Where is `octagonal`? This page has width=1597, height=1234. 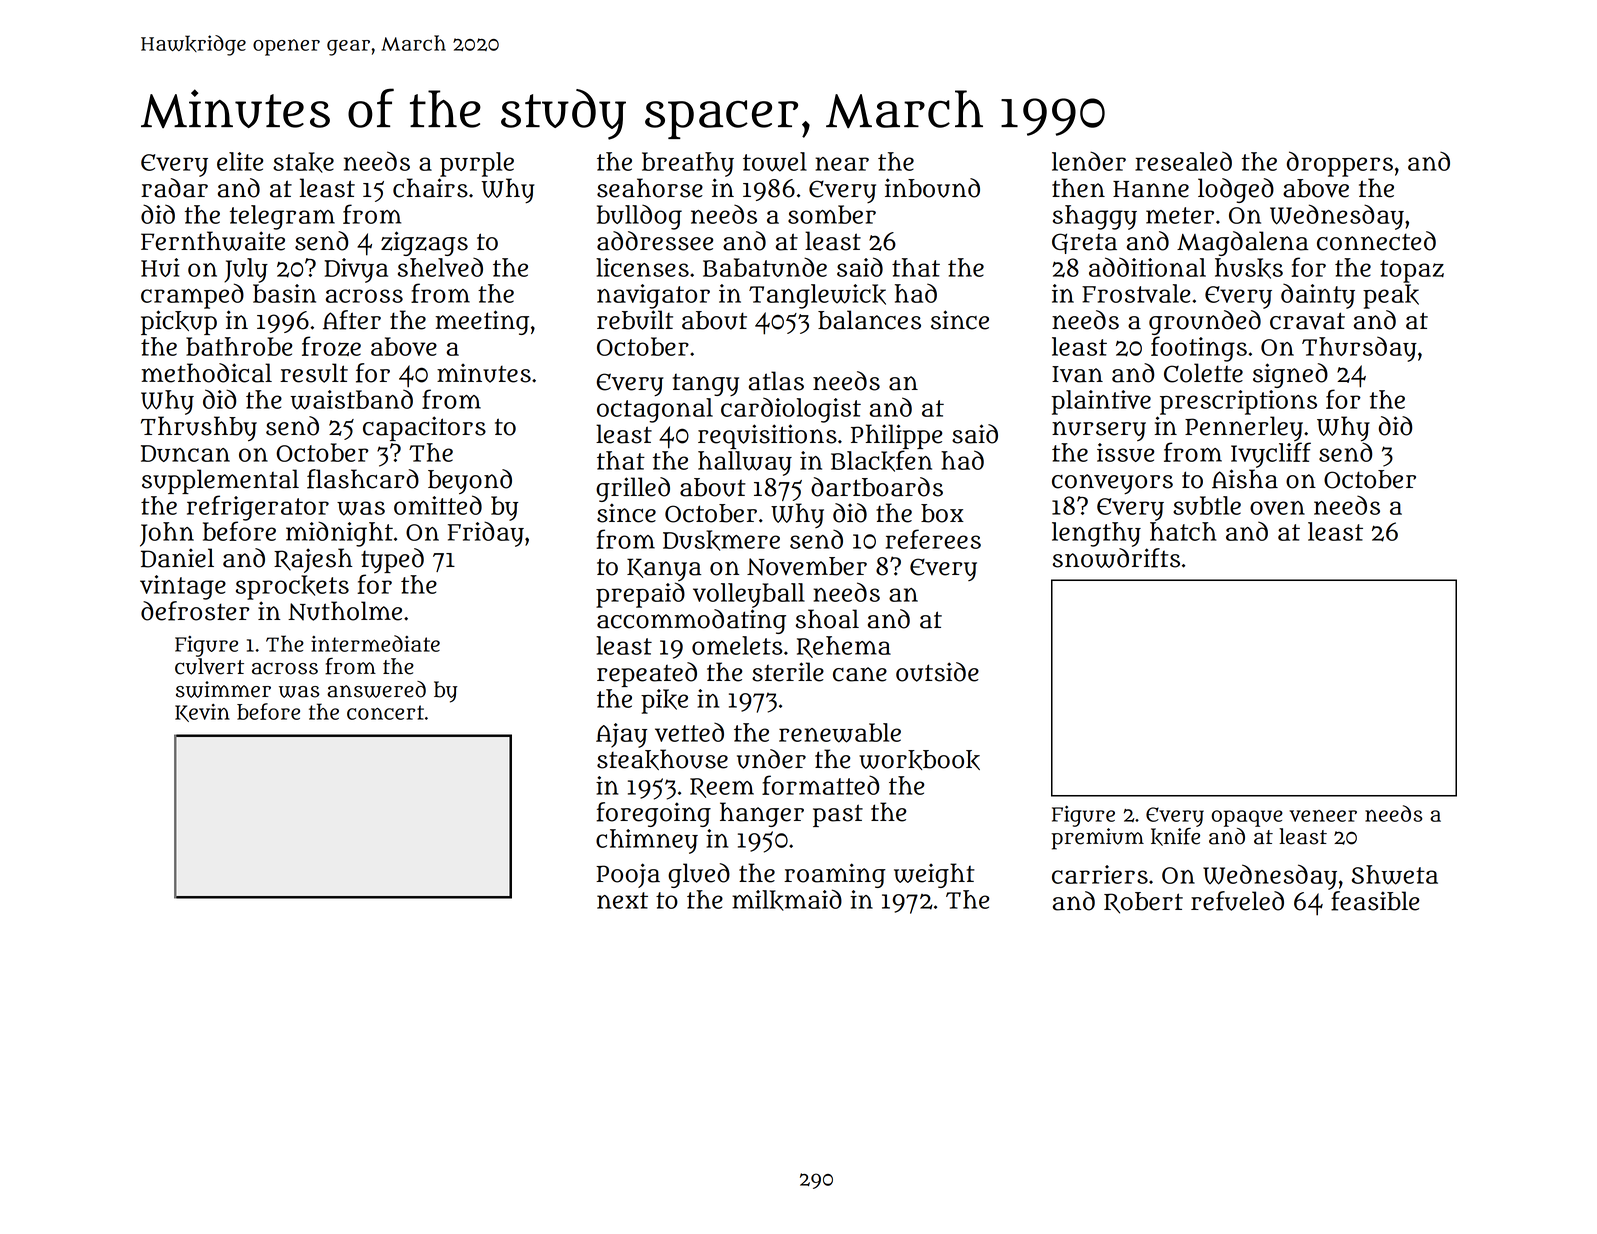 octagonal is located at coordinates (655, 410).
